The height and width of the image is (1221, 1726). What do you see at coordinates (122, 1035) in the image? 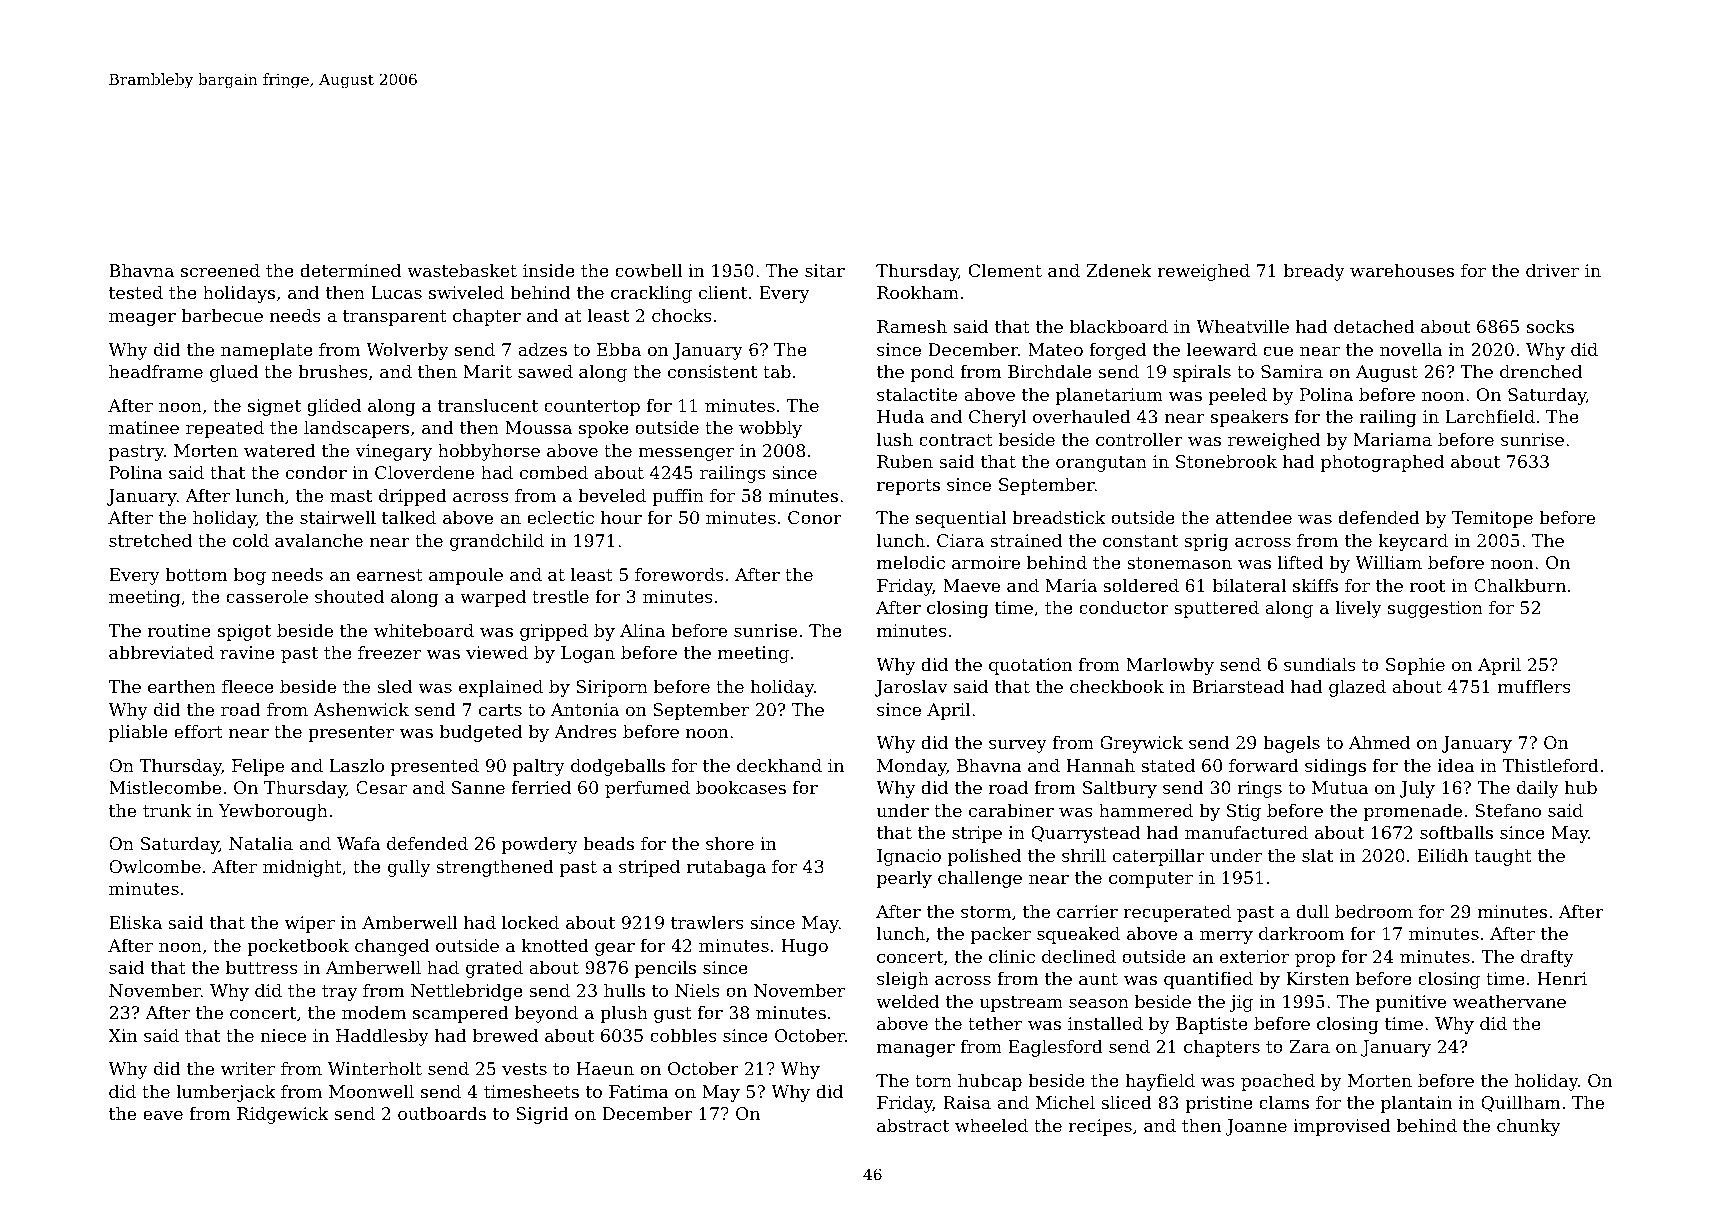
I see `Xin` at bounding box center [122, 1035].
